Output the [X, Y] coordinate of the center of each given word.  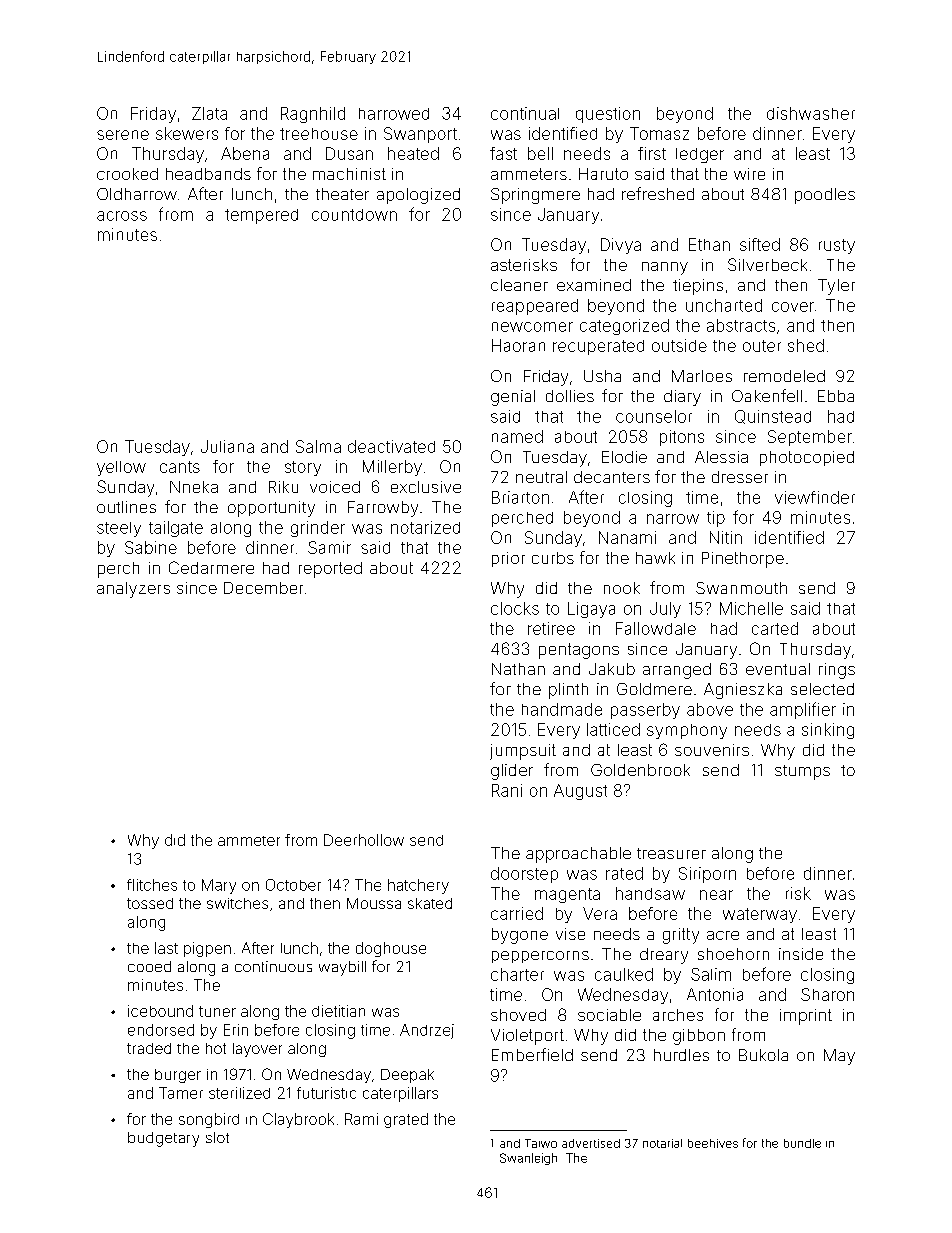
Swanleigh [528, 1159]
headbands [208, 174]
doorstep [524, 875]
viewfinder [815, 497]
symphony [687, 731]
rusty [837, 246]
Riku [283, 487]
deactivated [391, 446]
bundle [802, 1143]
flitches [152, 885]
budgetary [163, 1139]
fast [503, 153]
